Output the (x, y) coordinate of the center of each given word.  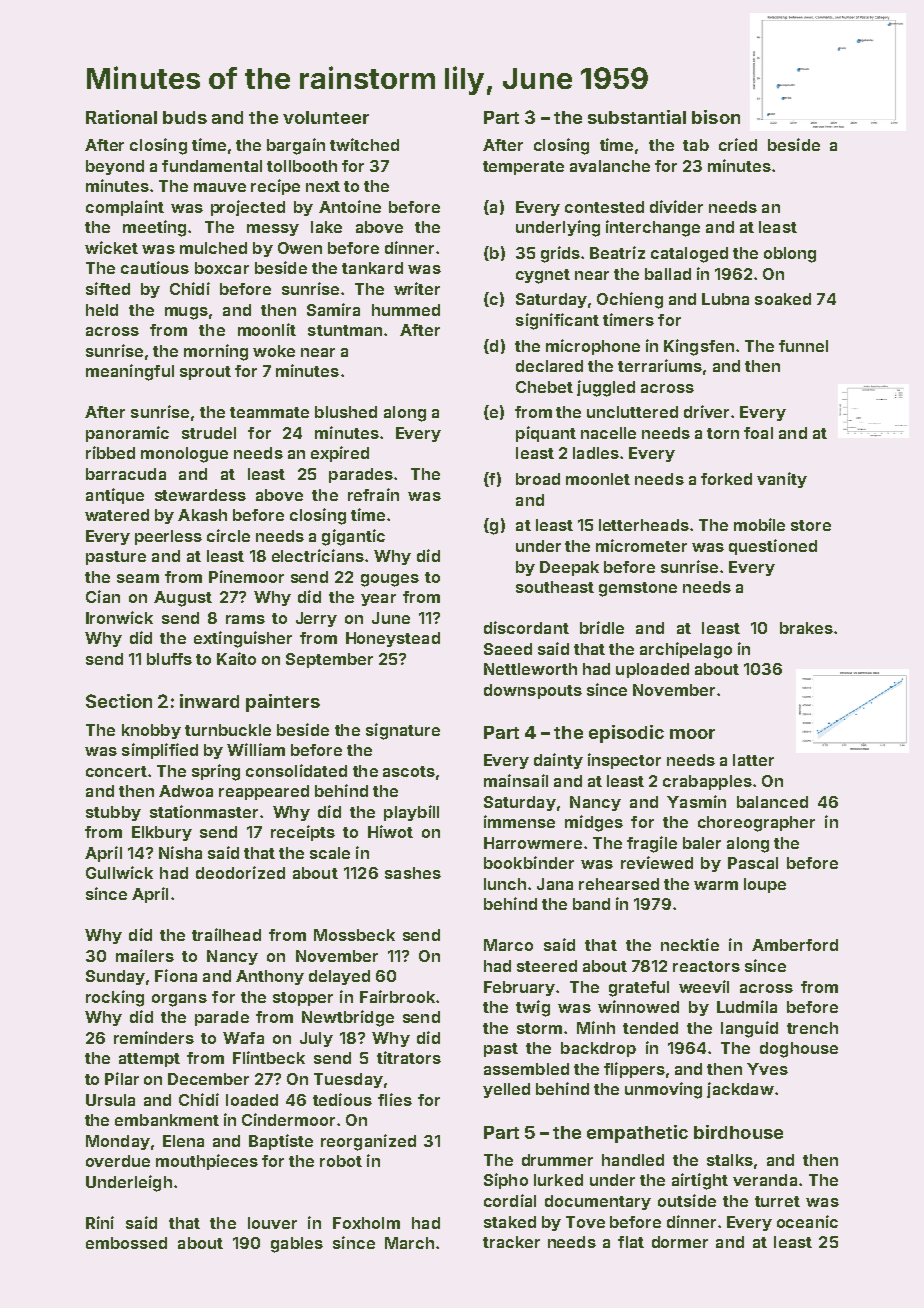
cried (738, 144)
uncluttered (632, 412)
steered (547, 966)
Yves (767, 1069)
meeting (154, 228)
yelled (506, 1090)
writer (417, 288)
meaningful (130, 372)
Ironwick (119, 617)
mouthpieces (207, 1162)
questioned (773, 547)
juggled (606, 388)
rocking (115, 998)
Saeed (508, 649)
